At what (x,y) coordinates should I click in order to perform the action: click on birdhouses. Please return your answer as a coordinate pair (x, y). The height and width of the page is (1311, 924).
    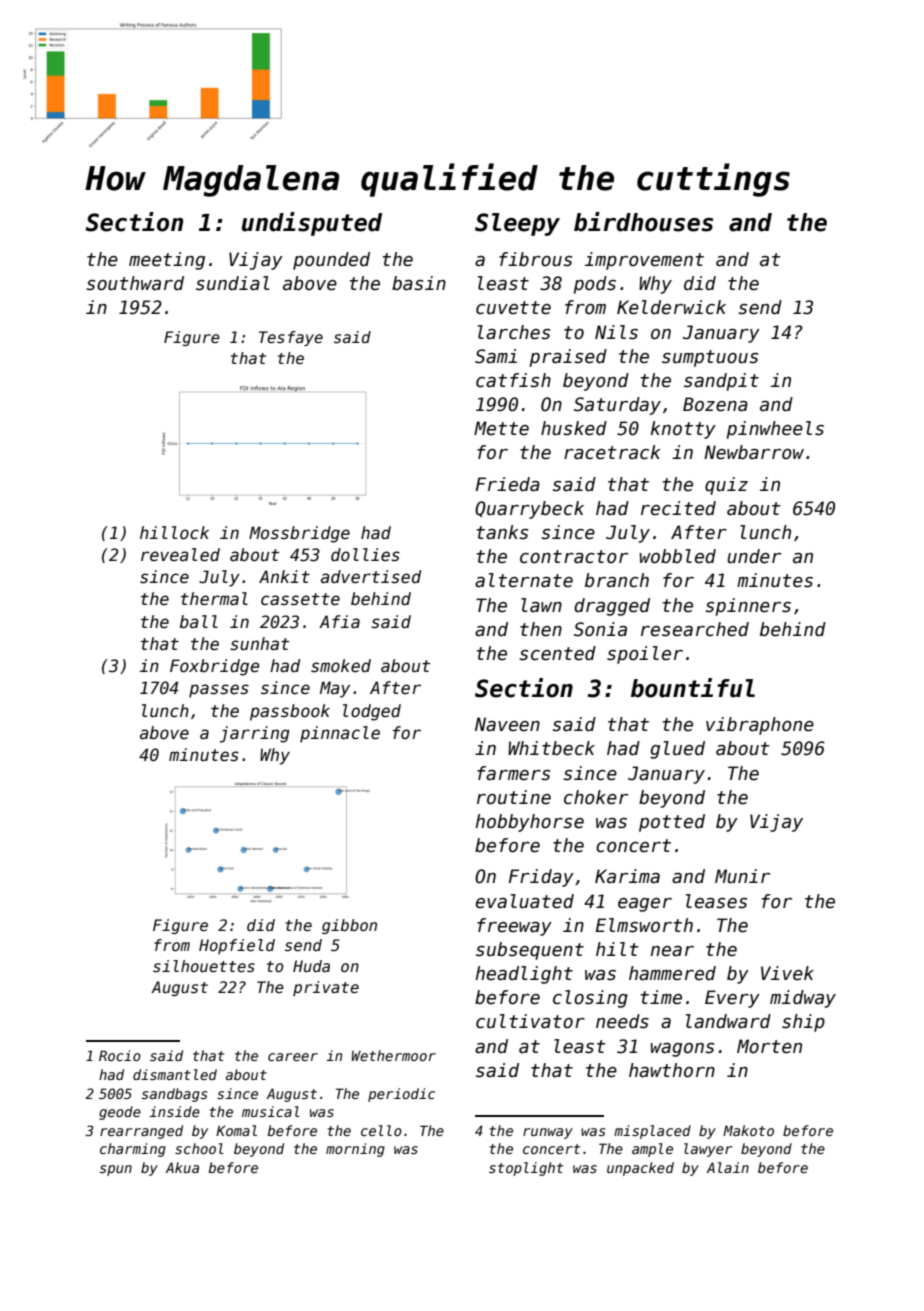
    Looking at the image, I should click on (643, 222).
